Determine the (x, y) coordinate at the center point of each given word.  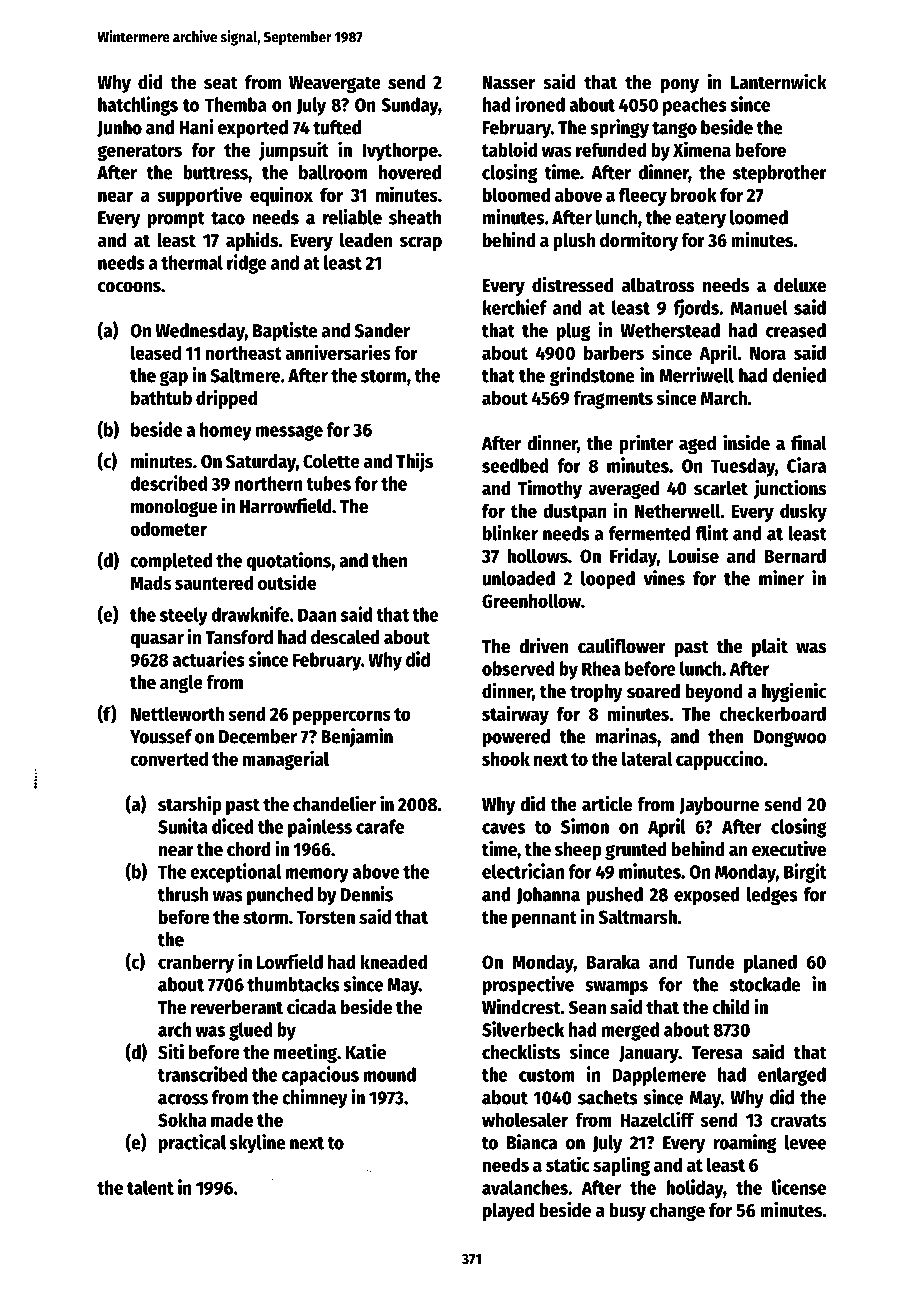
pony (680, 86)
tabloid (509, 149)
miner (781, 578)
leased (156, 352)
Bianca (532, 1142)
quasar (157, 641)
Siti (171, 1052)
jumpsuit (293, 151)
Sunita (183, 826)
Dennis (367, 894)
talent (150, 1187)
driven (543, 646)
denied (799, 375)
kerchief (515, 307)
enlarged (792, 1076)
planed (770, 963)
